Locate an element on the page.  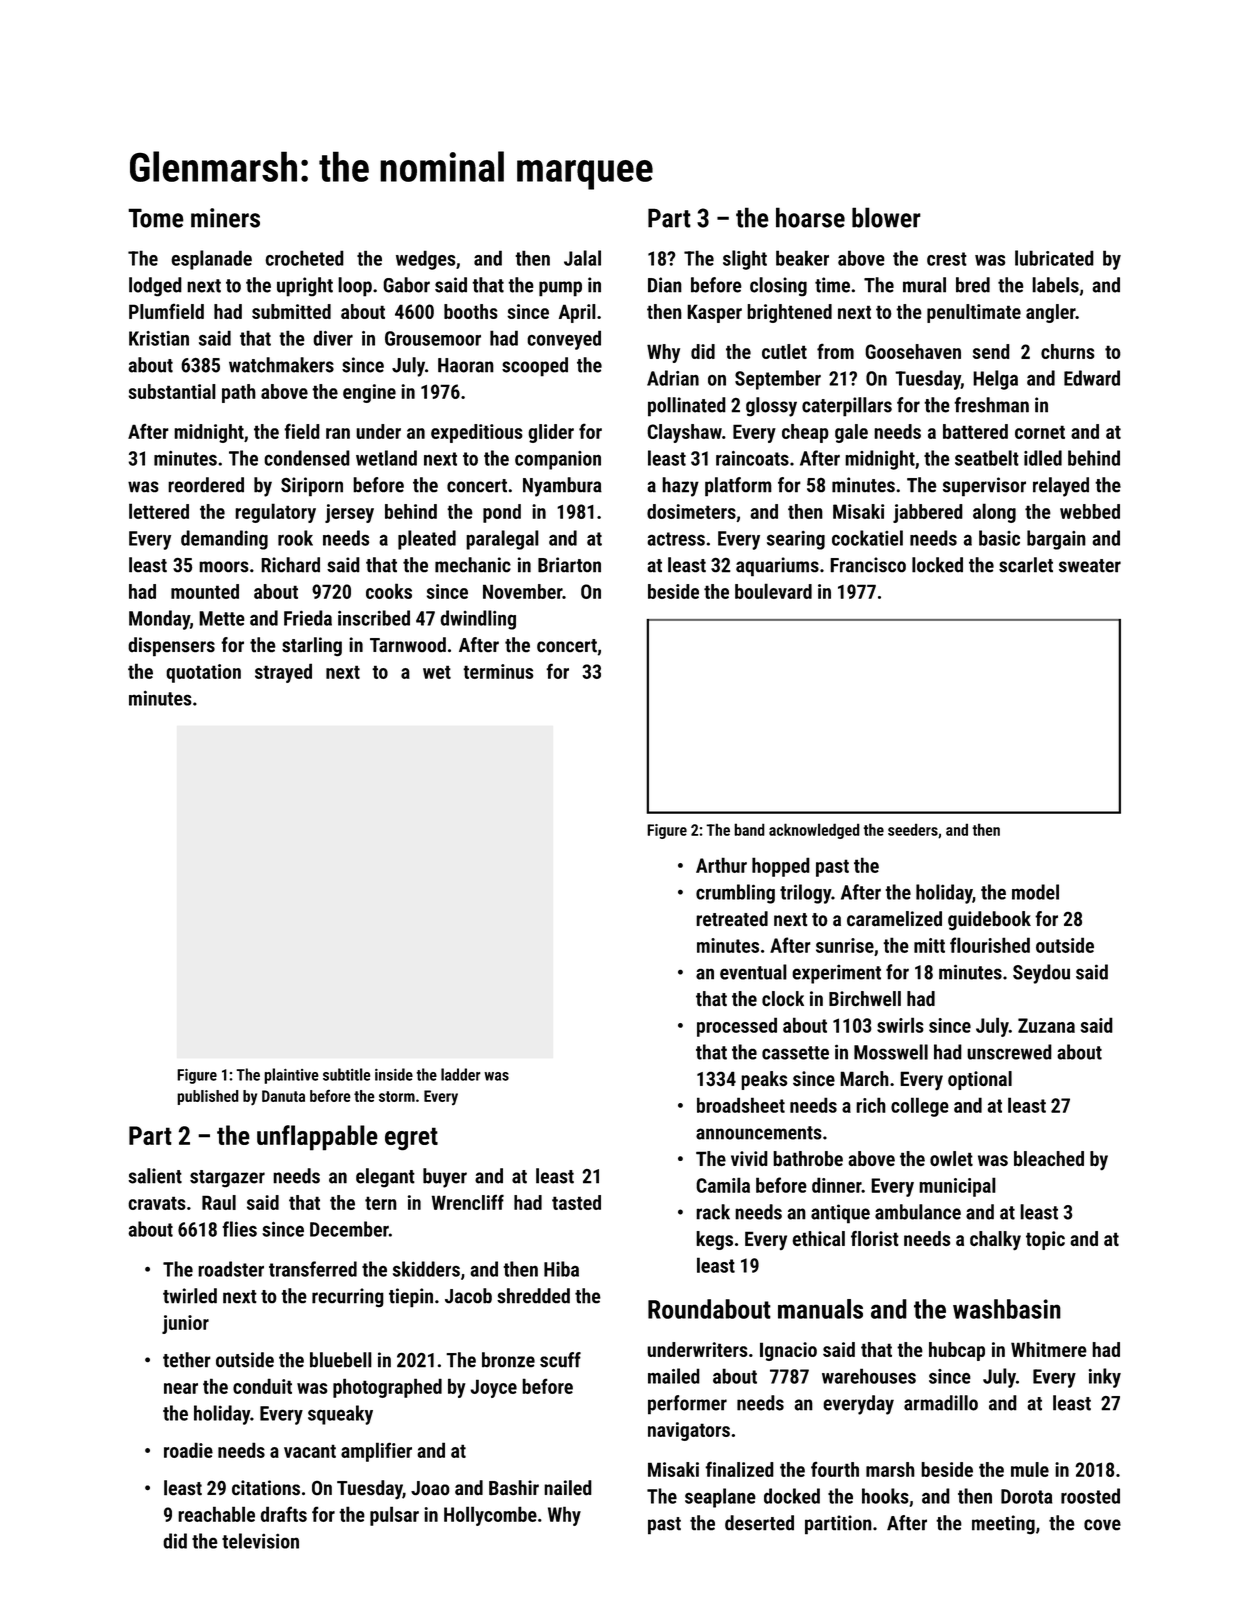
labels is located at coordinates (1055, 285).
